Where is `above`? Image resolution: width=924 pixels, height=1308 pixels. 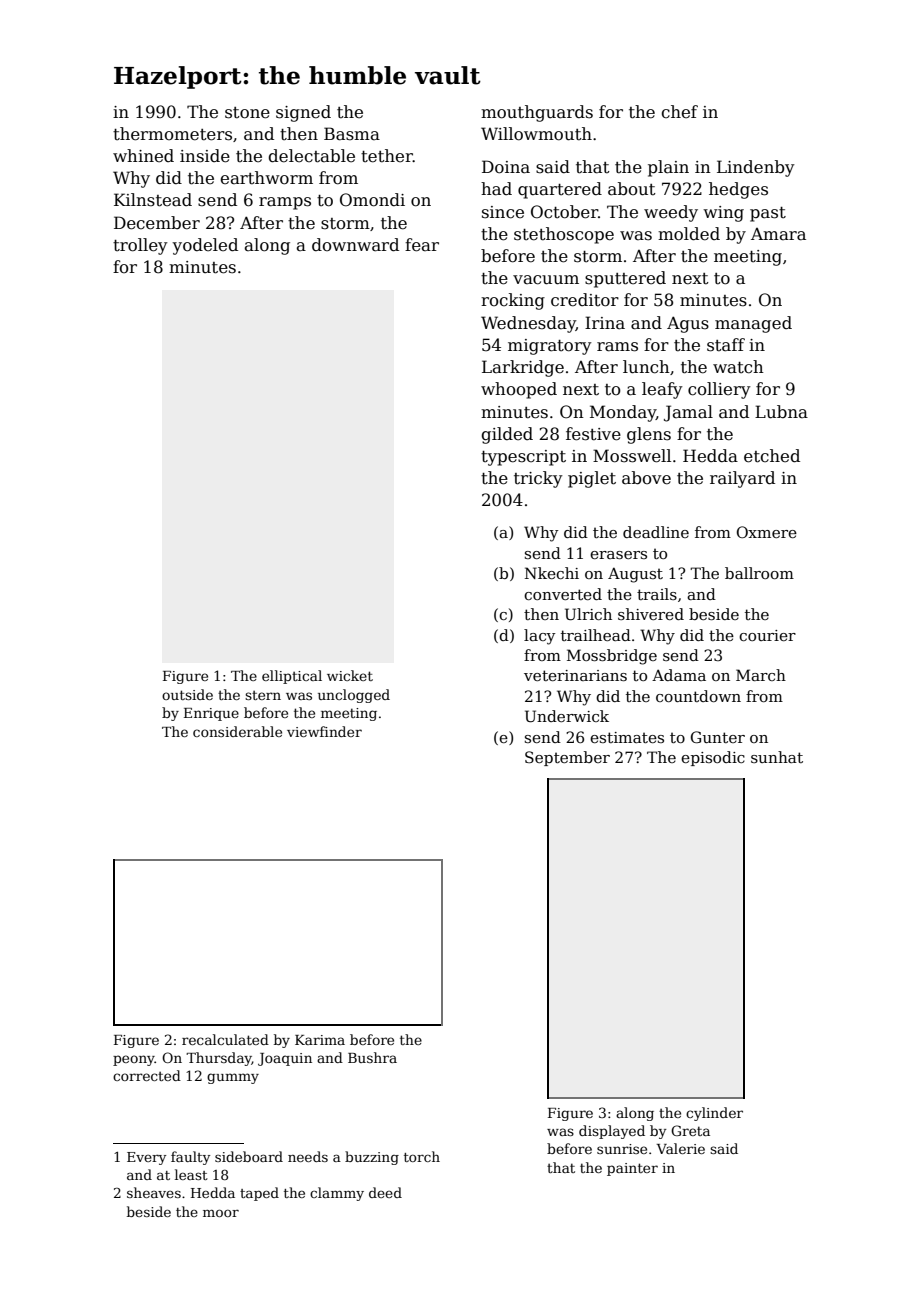
above is located at coordinates (646, 478).
